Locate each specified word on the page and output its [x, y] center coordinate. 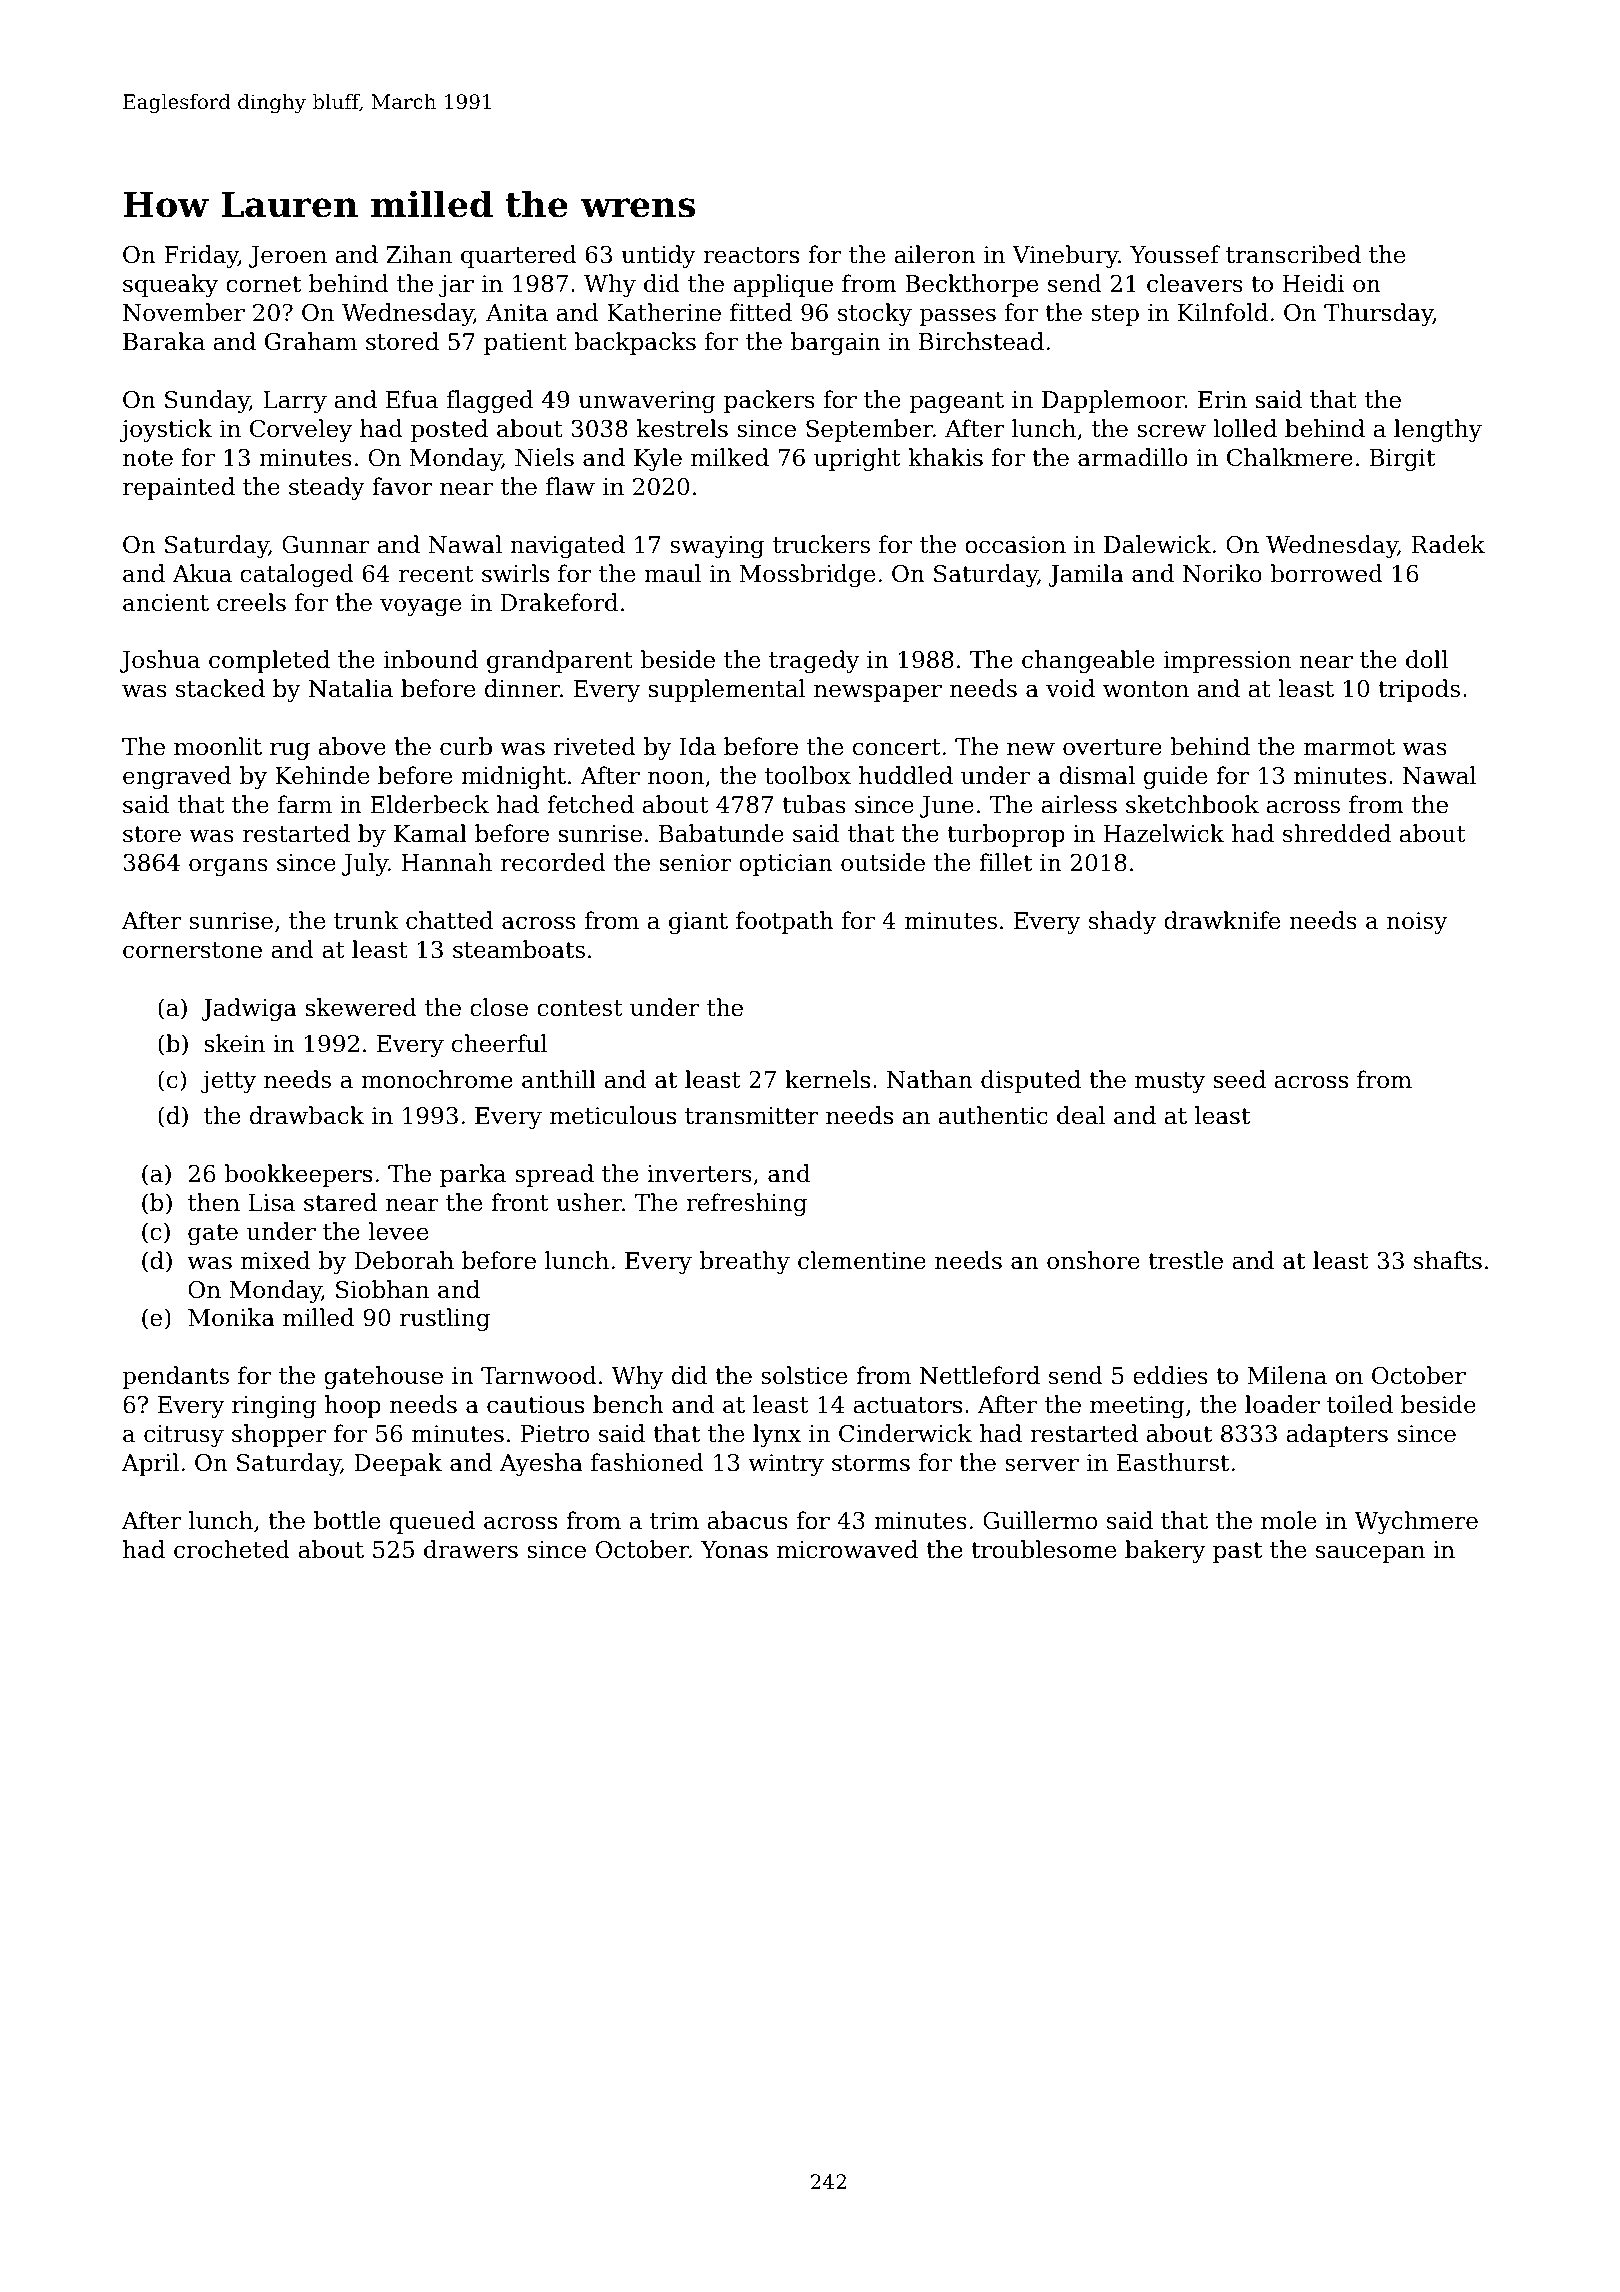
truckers [821, 544]
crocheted [232, 1549]
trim [674, 1521]
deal [1081, 1115]
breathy [745, 1262]
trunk [366, 920]
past [1237, 1552]
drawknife [1222, 920]
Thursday [1378, 314]
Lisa [272, 1203]
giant [698, 923]
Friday [201, 256]
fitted [761, 312]
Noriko [1222, 573]
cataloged [297, 575]
